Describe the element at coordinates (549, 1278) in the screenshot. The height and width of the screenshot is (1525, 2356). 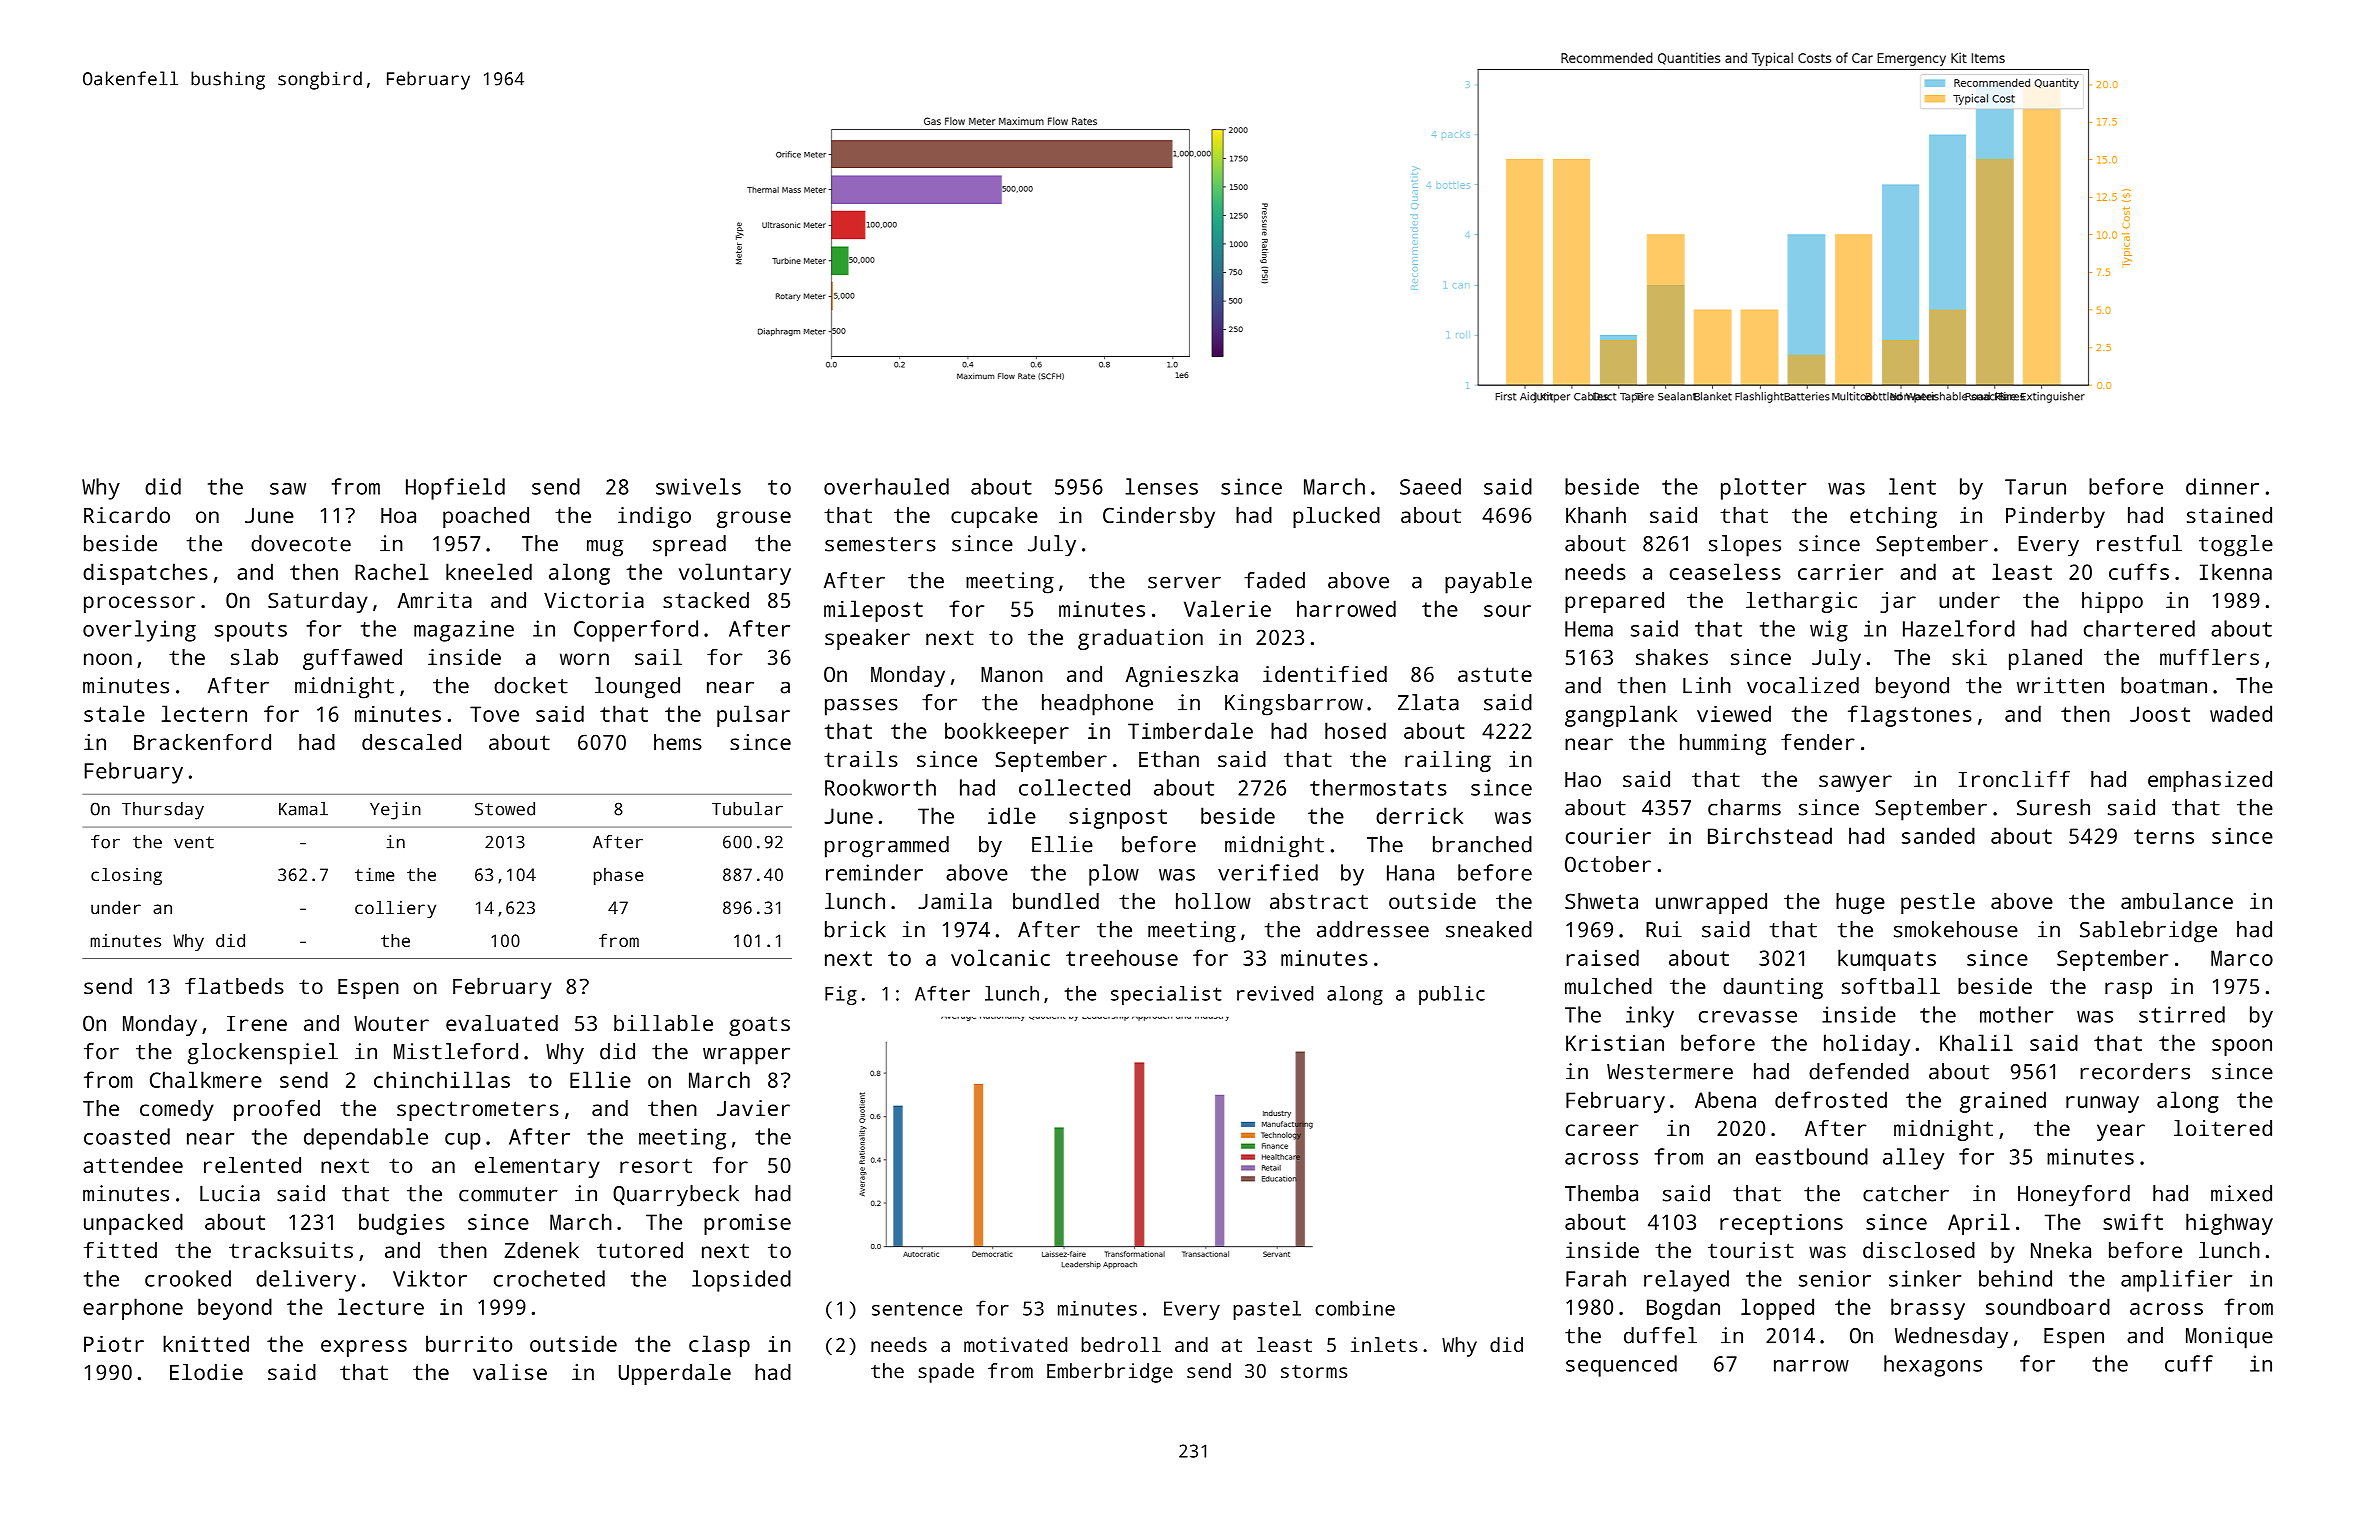
I see `crocheted` at that location.
